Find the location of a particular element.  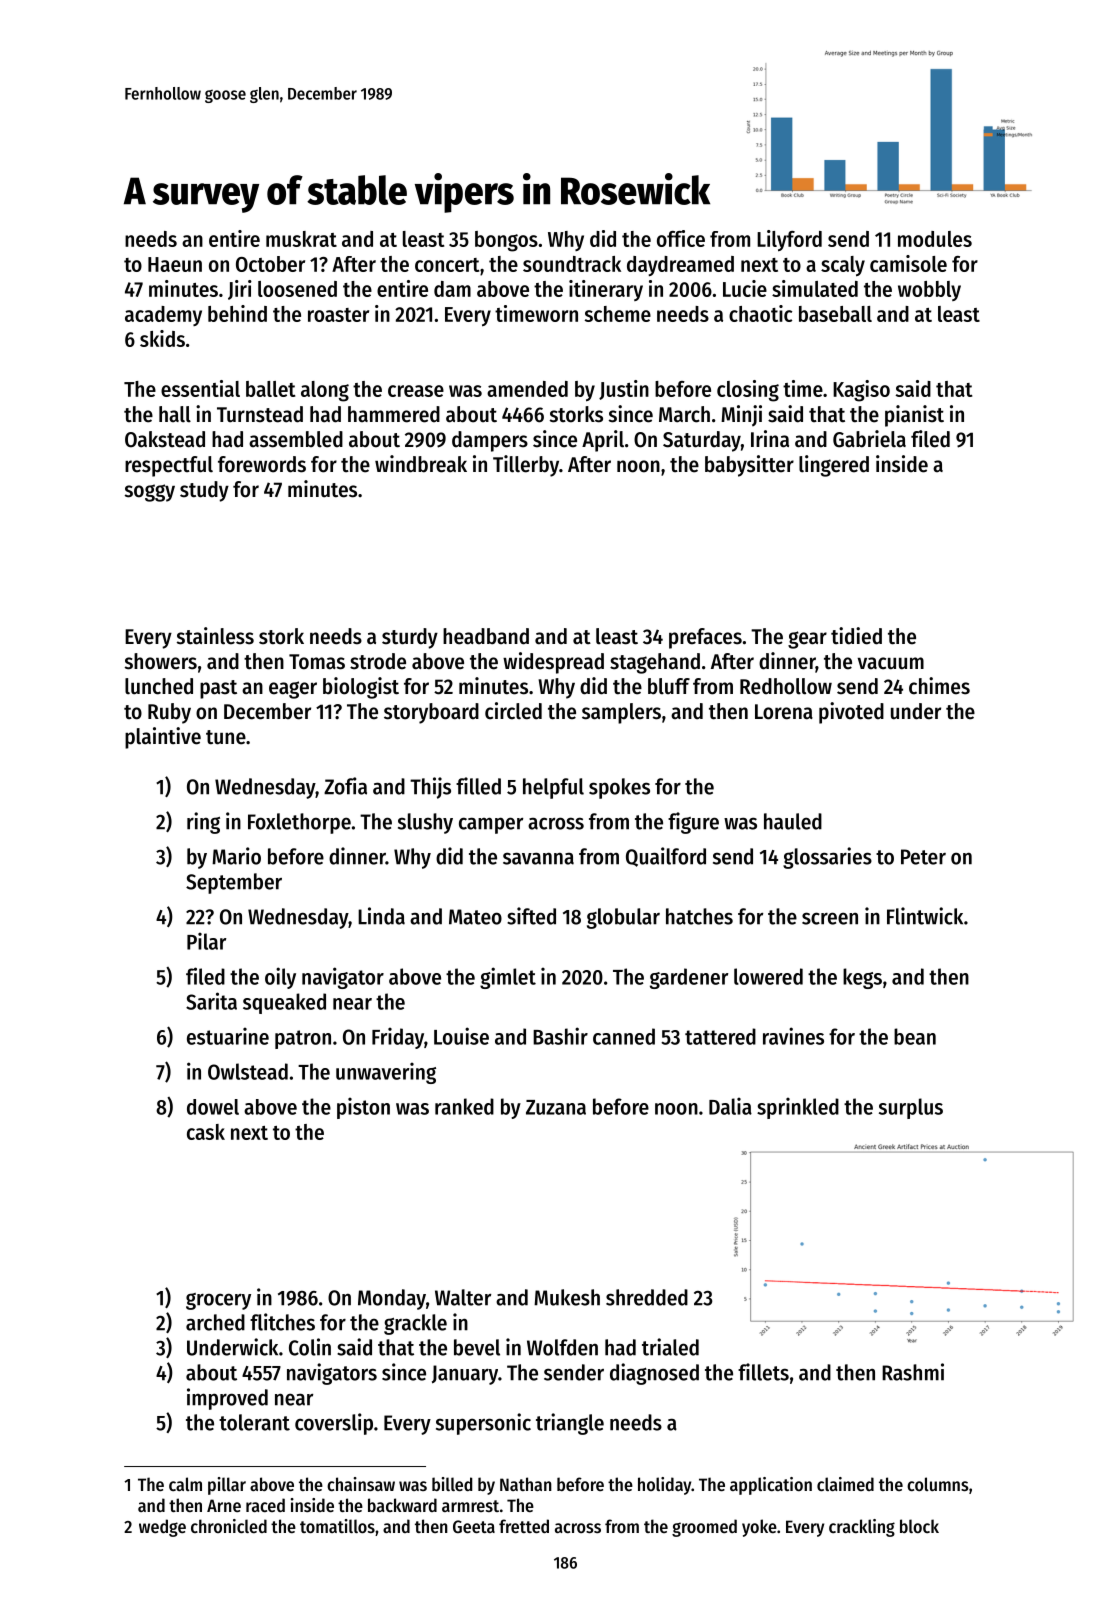

bongos is located at coordinates (506, 241).
